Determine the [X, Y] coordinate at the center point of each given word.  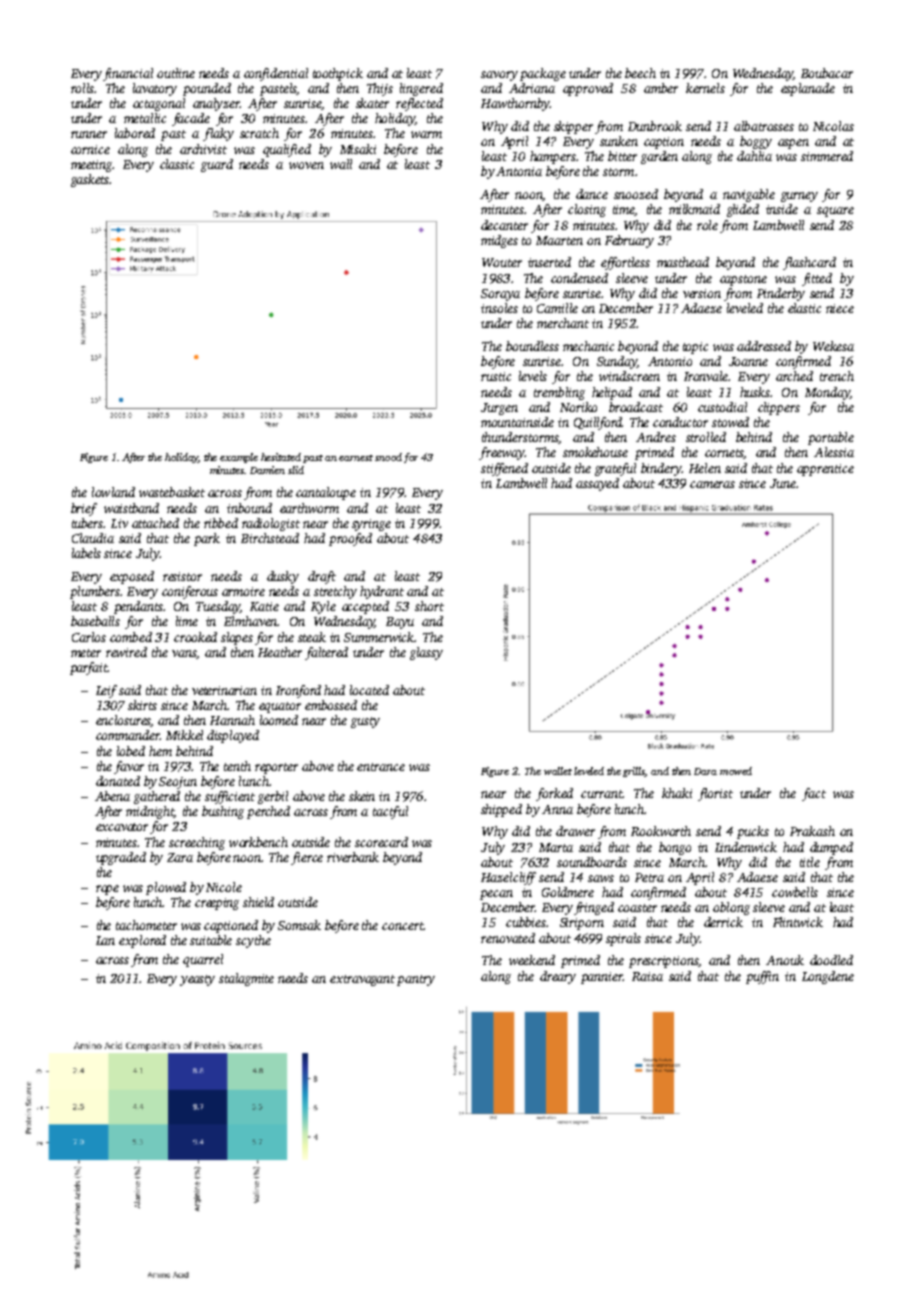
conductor [680, 422]
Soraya [500, 295]
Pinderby [781, 294]
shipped [501, 810]
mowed [736, 771]
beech [640, 73]
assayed [597, 484]
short [429, 606]
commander [128, 735]
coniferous [190, 592]
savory [499, 76]
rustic [496, 376]
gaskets [90, 180]
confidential [276, 74]
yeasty [197, 980]
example [239, 458]
